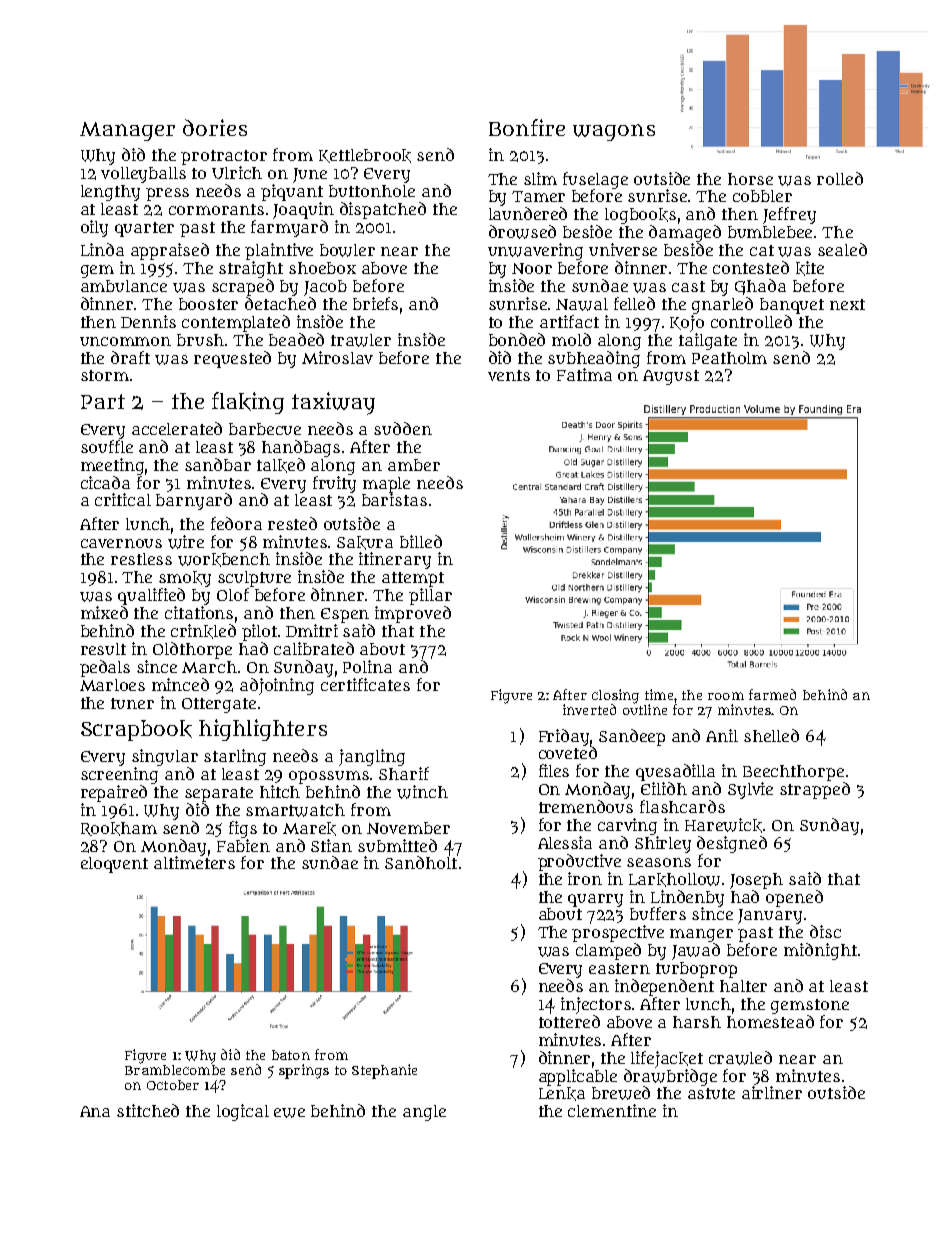 This screenshot has width=952, height=1233. I want to click on fedora, so click(236, 523).
